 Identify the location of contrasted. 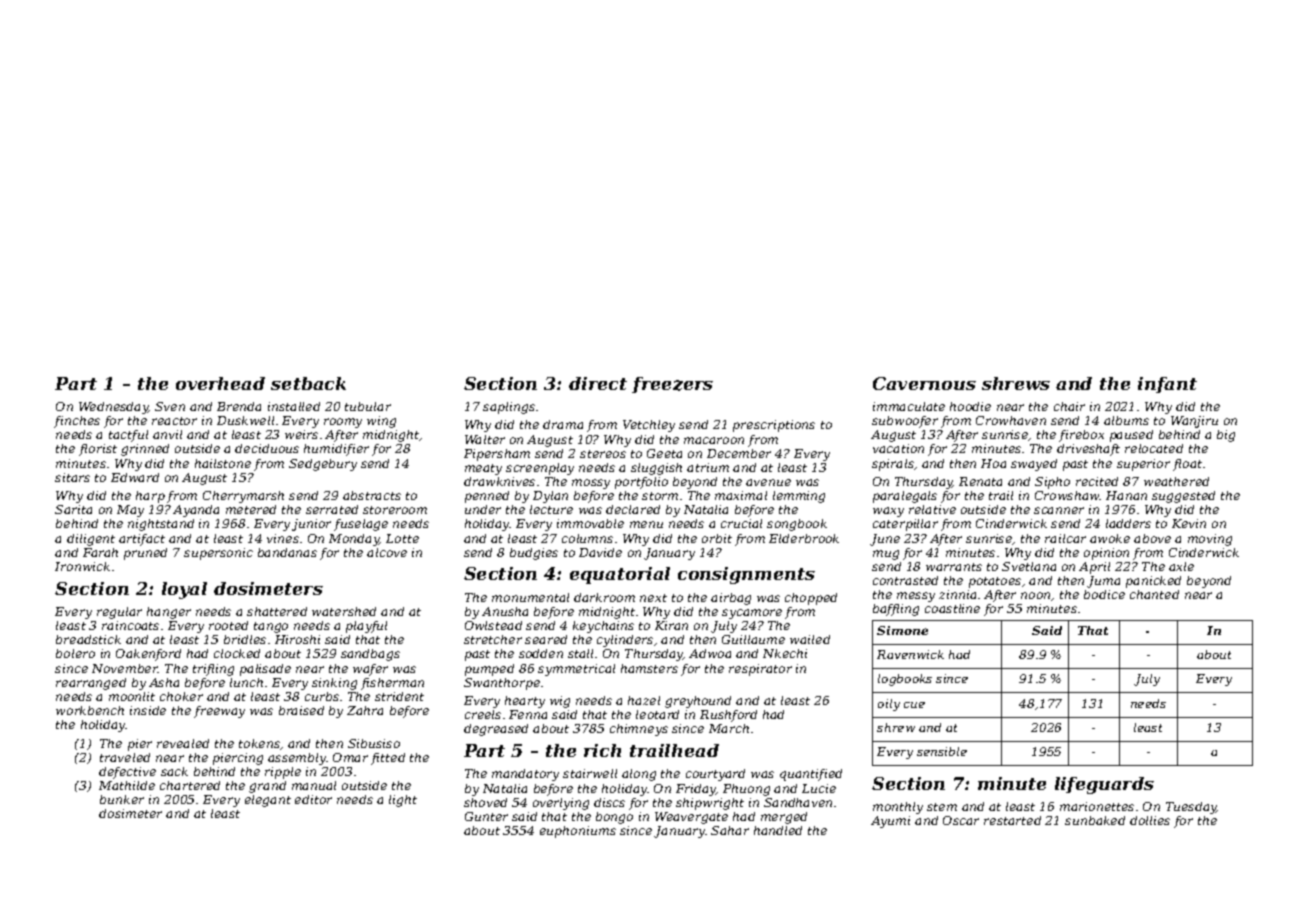
(905, 580).
